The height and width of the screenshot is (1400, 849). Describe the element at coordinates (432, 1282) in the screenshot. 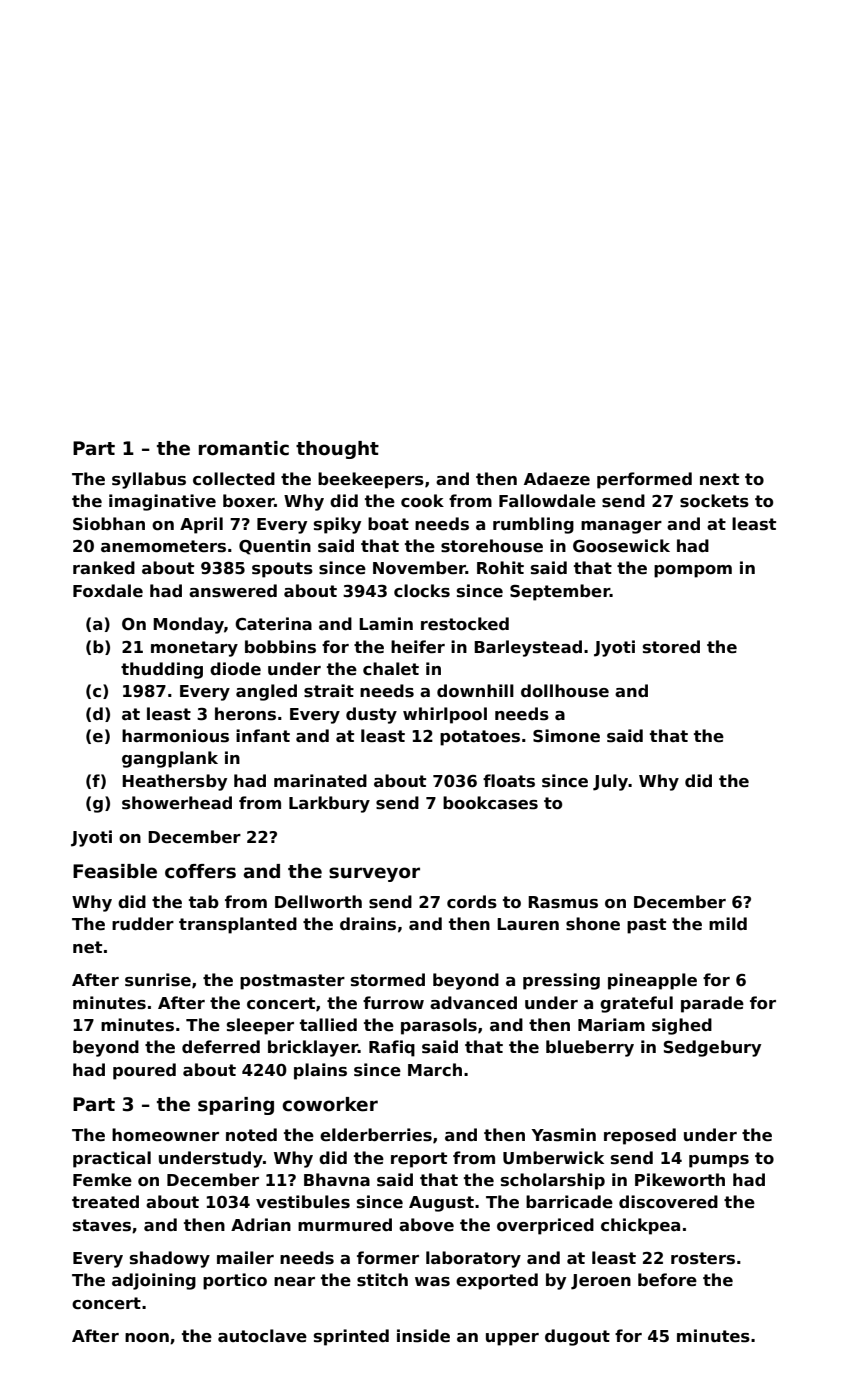

I see `was` at that location.
